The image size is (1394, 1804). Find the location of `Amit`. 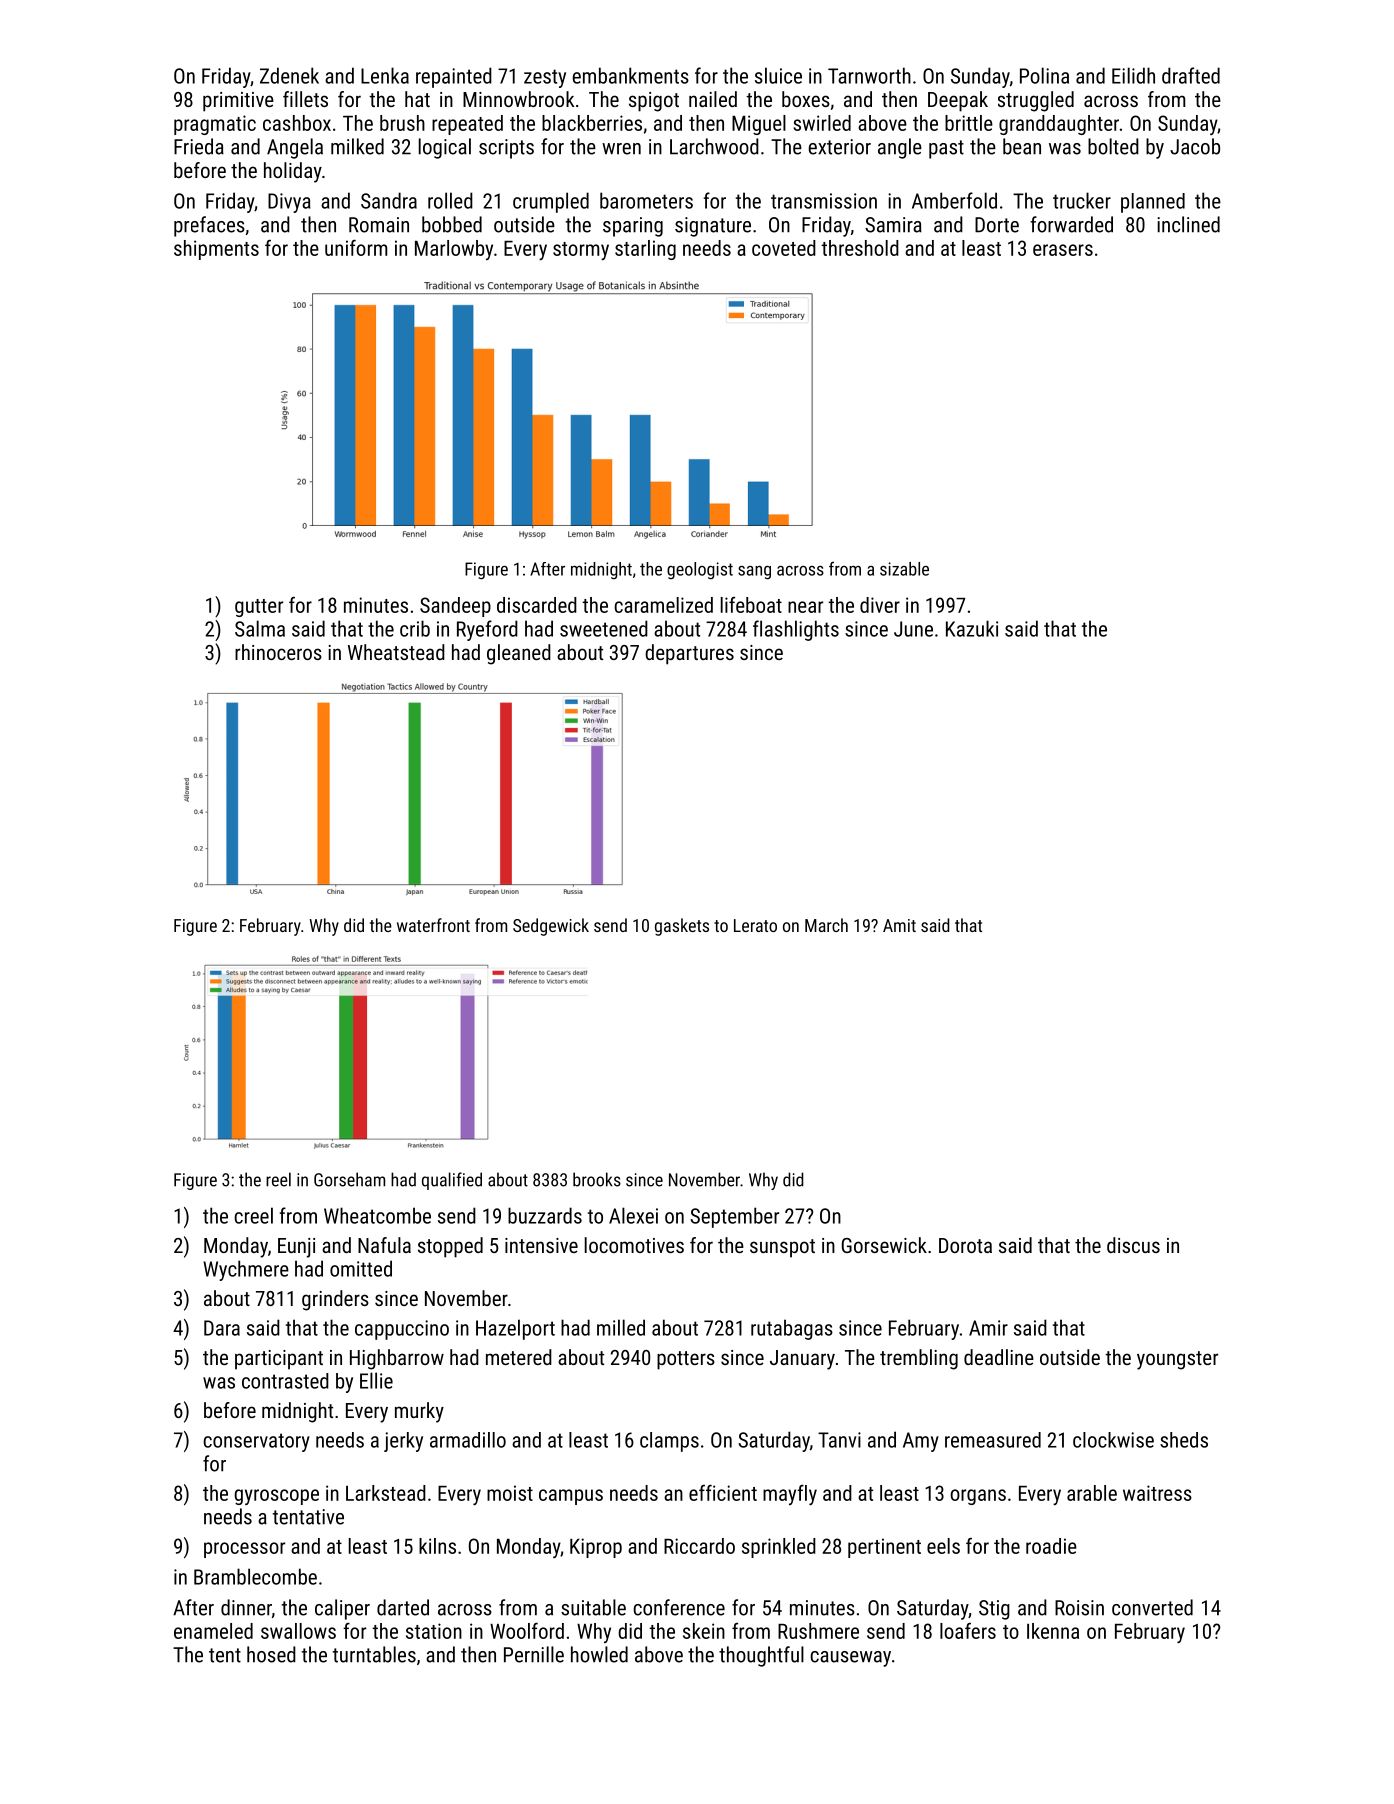

Amit is located at coordinates (899, 925).
